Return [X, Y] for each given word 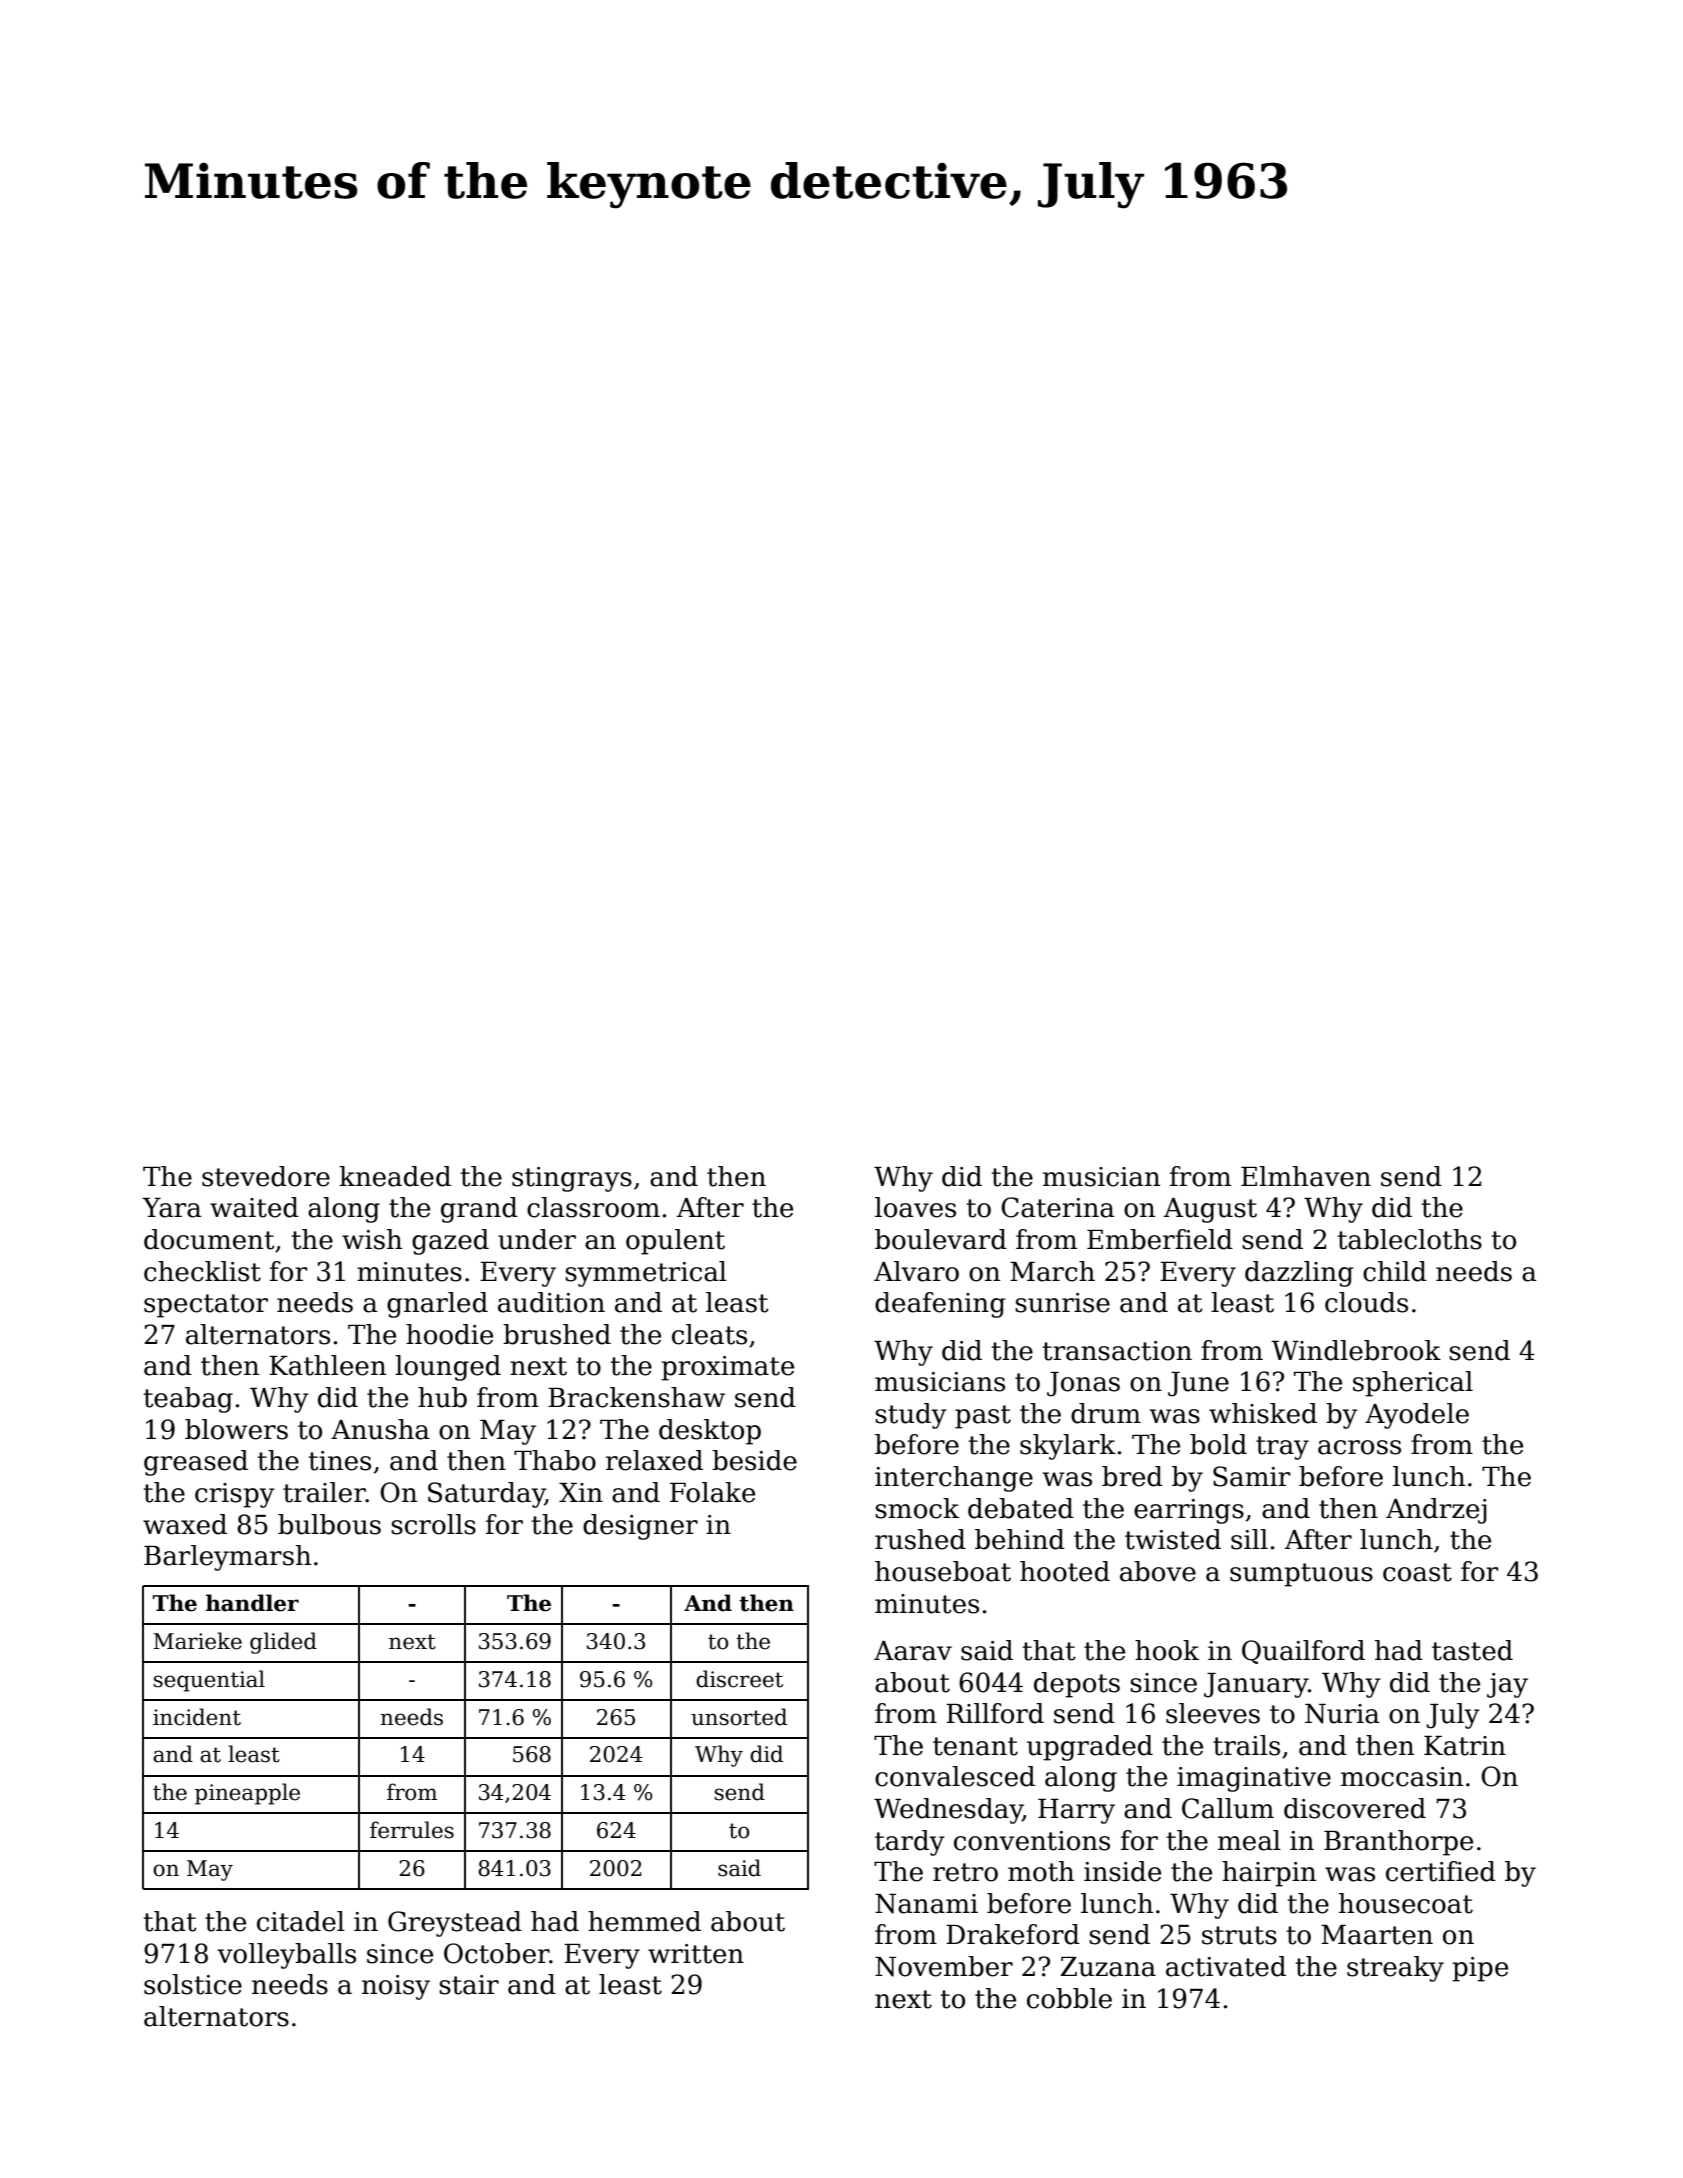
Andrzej [1436, 1511]
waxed [185, 1524]
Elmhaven [1306, 1176]
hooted [1065, 1571]
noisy [396, 1987]
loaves [915, 1207]
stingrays [572, 1179]
